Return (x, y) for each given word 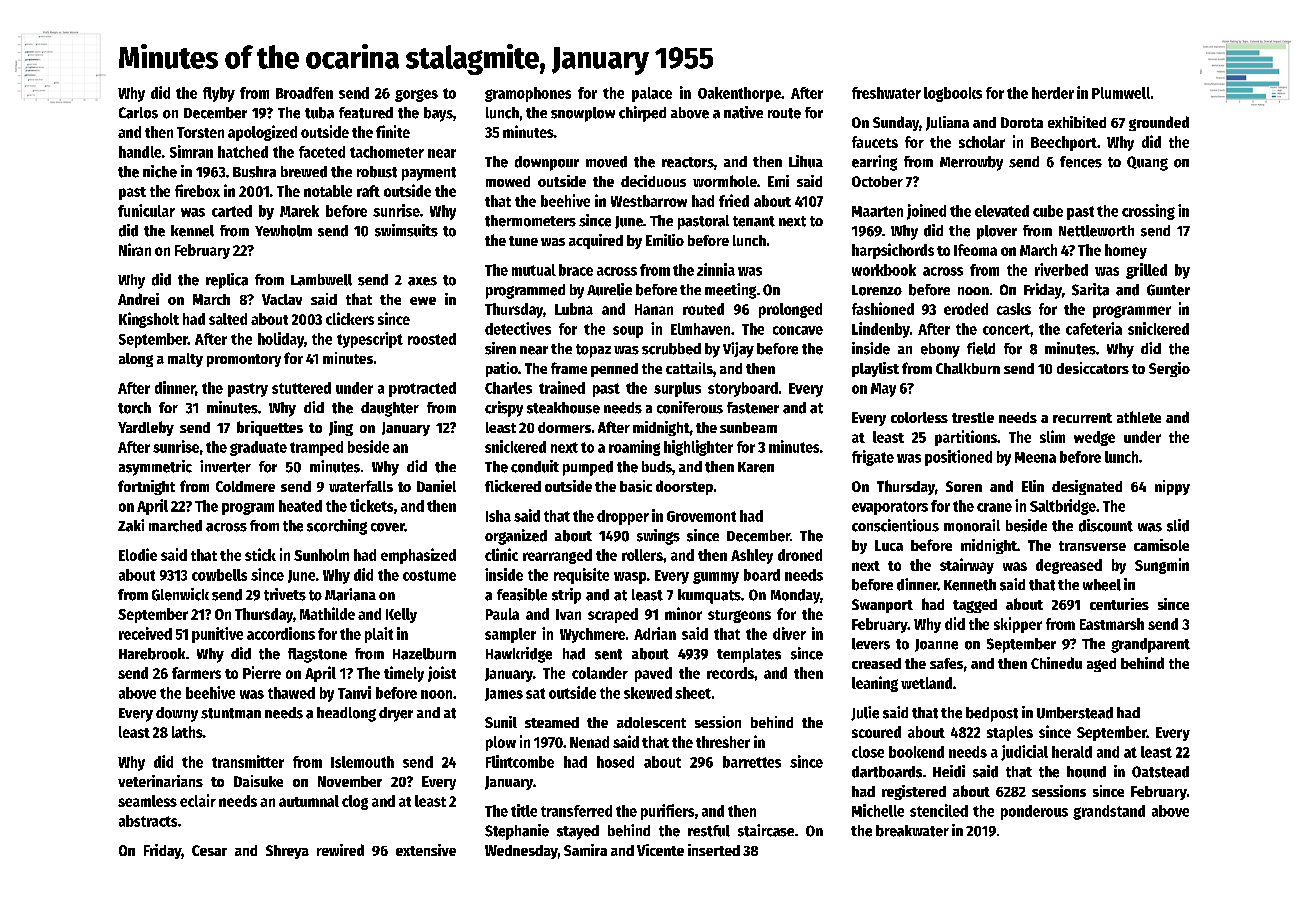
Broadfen (304, 93)
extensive (426, 850)
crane (994, 507)
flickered (513, 486)
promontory (244, 360)
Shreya (287, 852)
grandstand (1109, 812)
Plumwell (1121, 93)
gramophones (528, 94)
